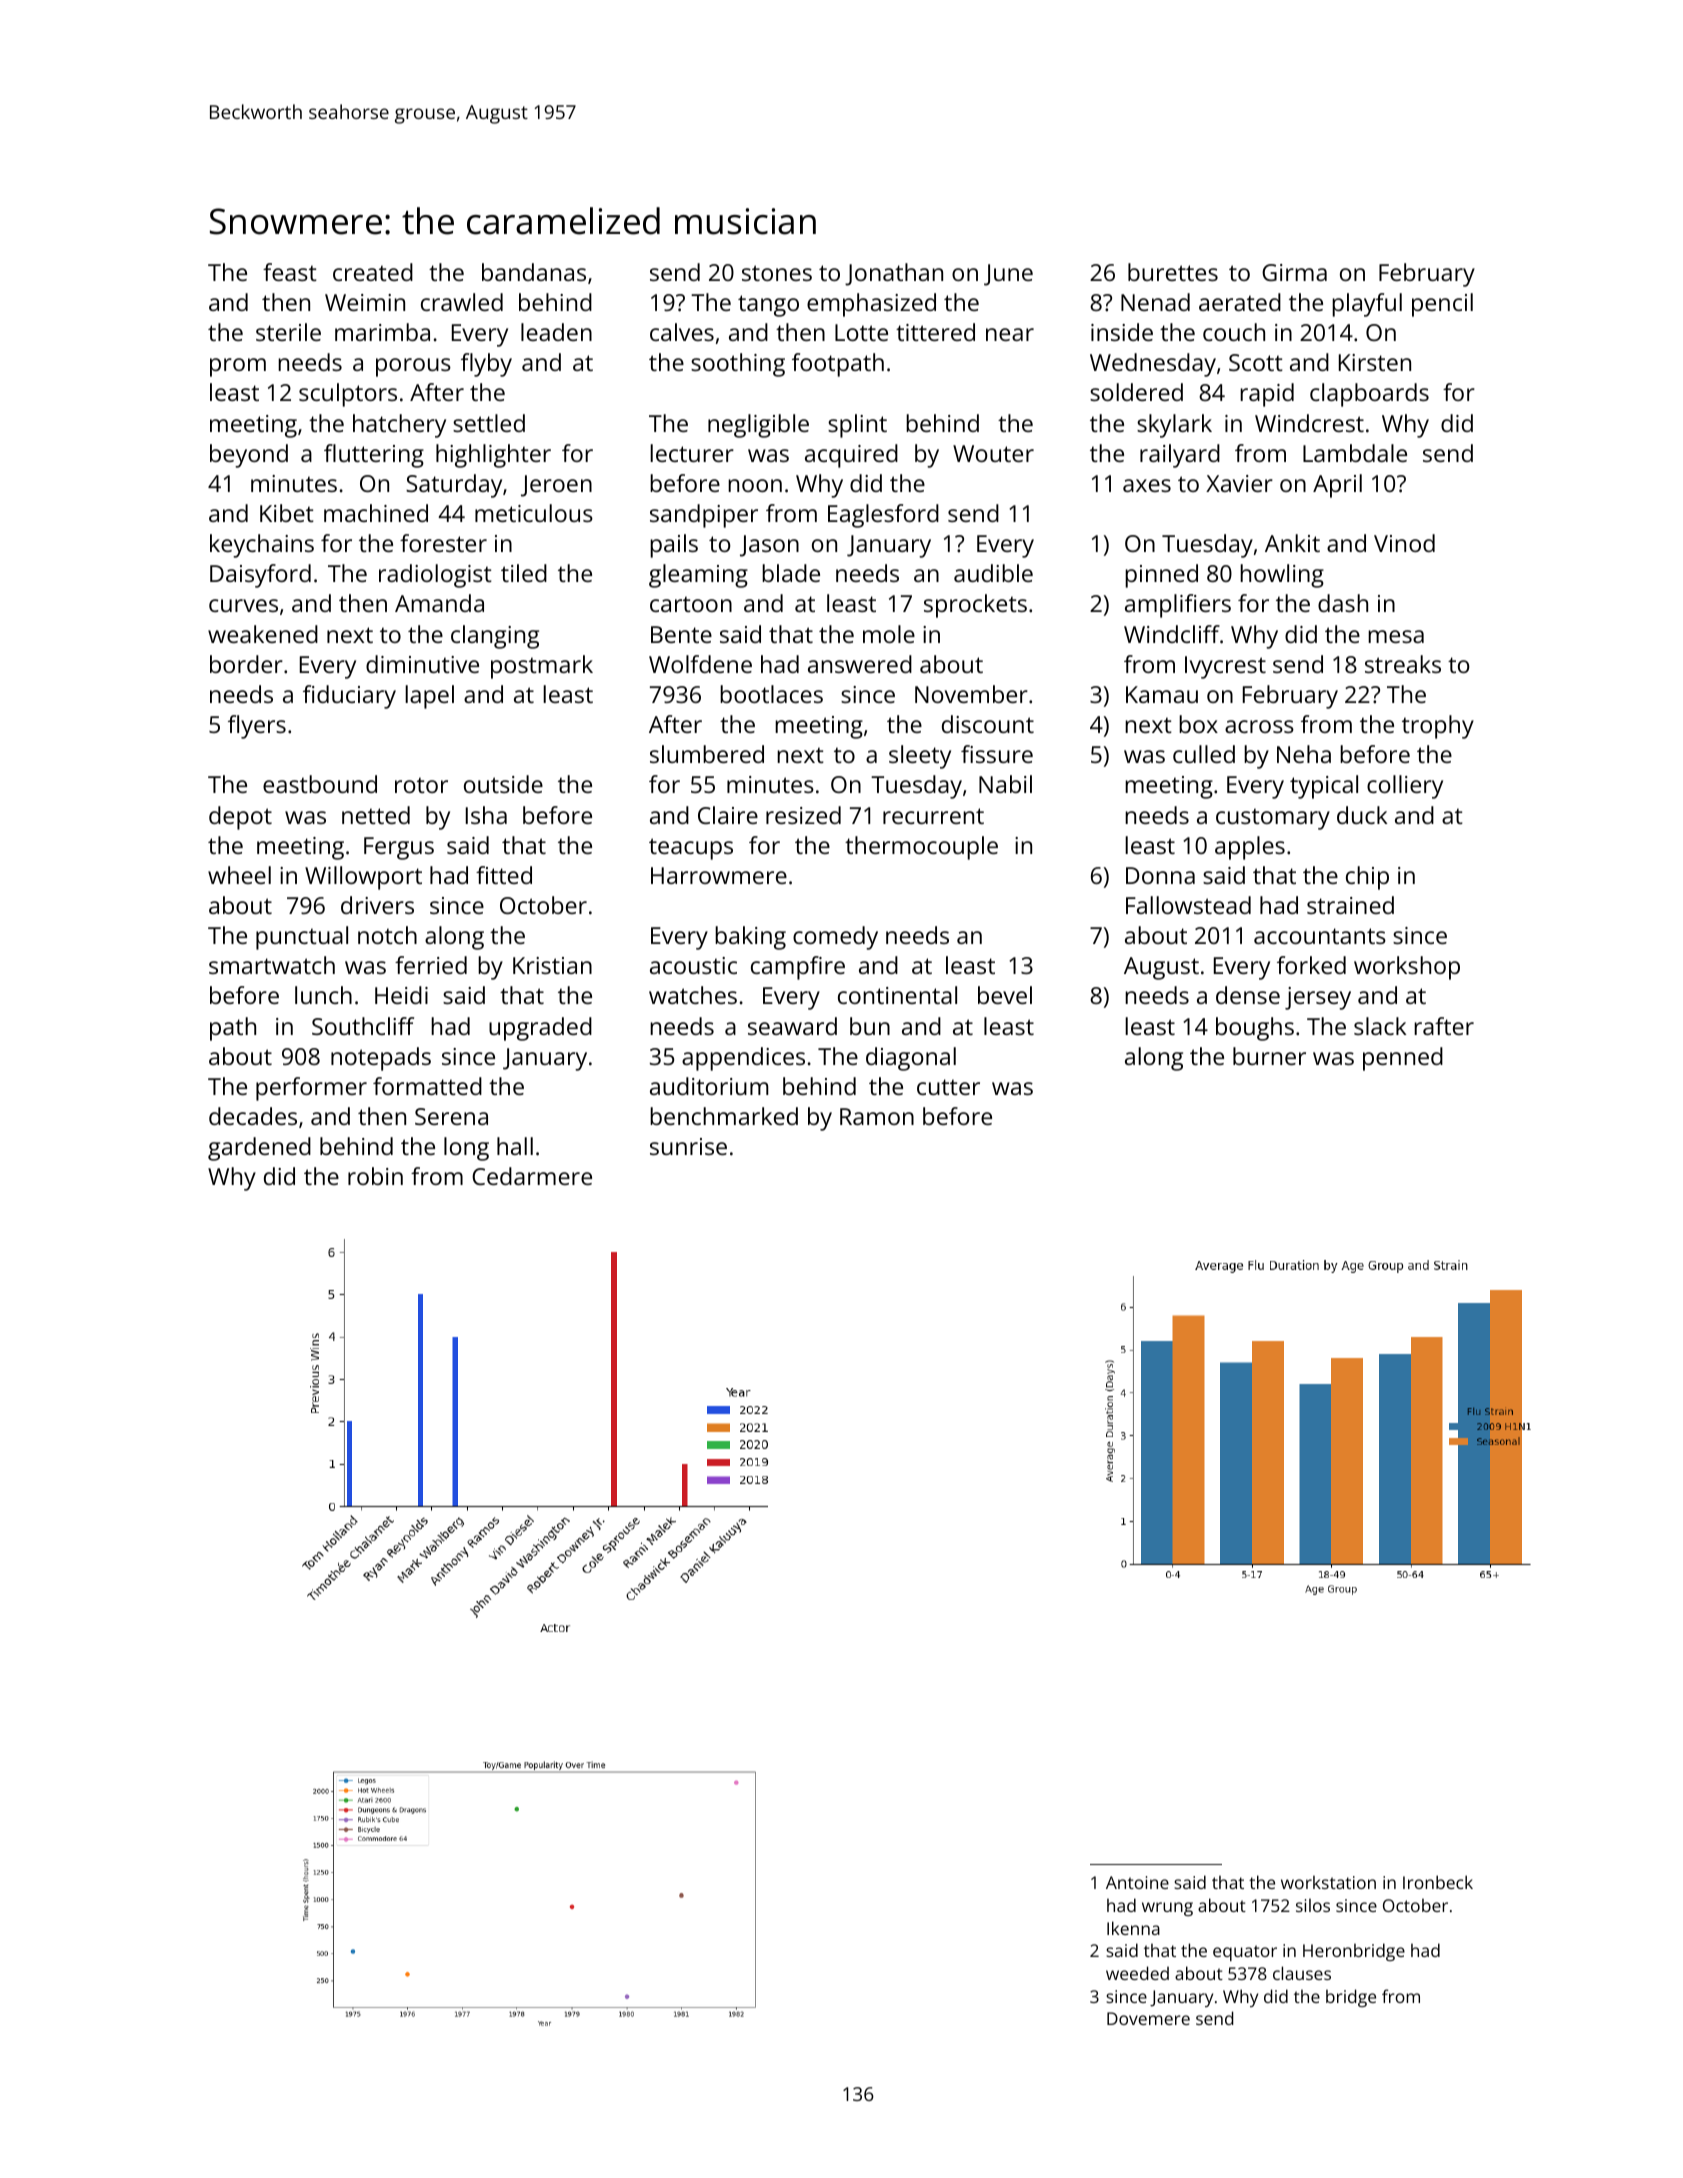 This image has width=1683, height=2178. Describe the element at coordinates (1173, 272) in the image. I see `burettes` at that location.
